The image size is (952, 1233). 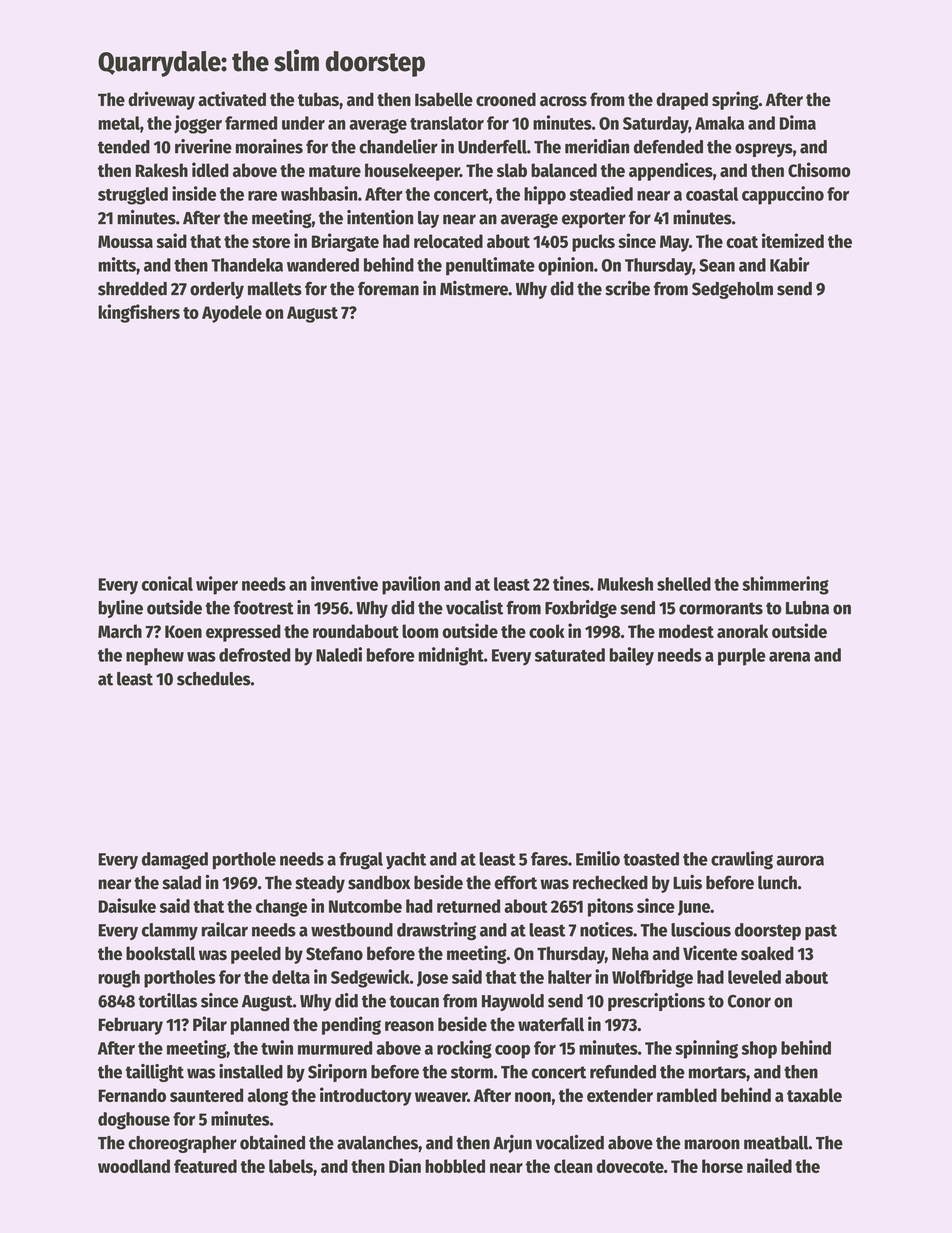 I want to click on June, so click(x=694, y=908).
